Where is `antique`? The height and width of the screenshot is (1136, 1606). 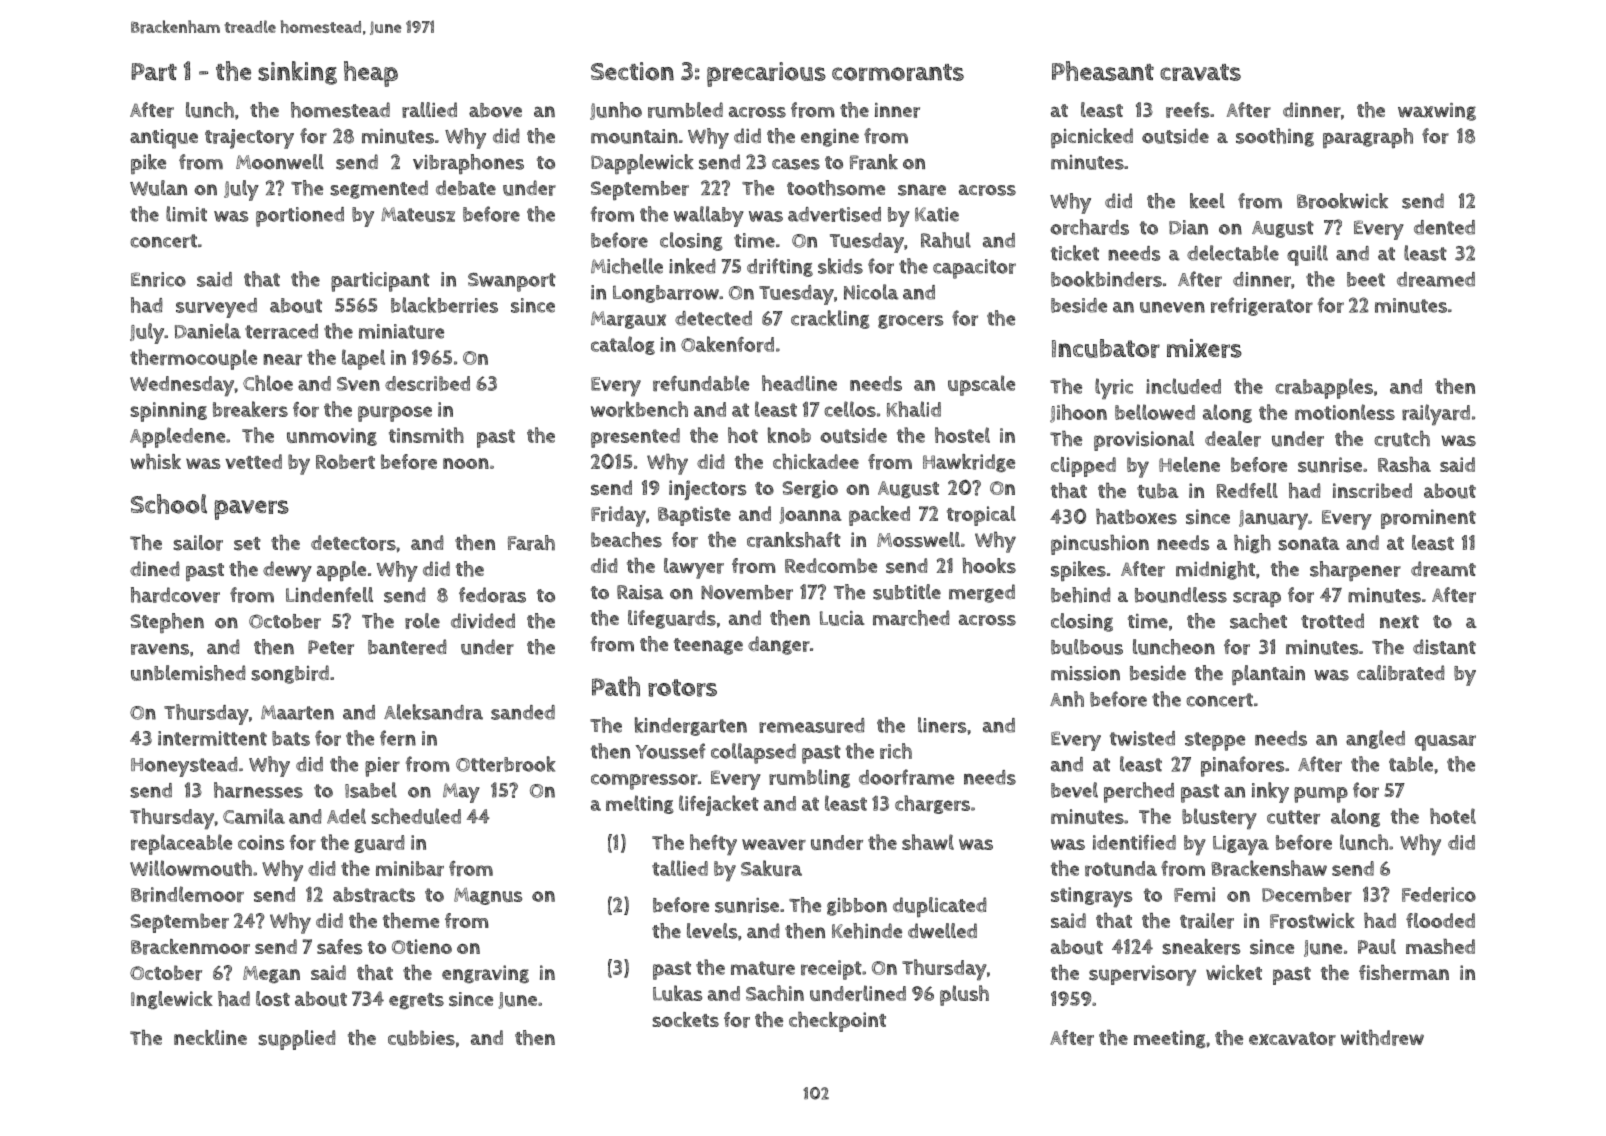 antique is located at coordinates (164, 139).
